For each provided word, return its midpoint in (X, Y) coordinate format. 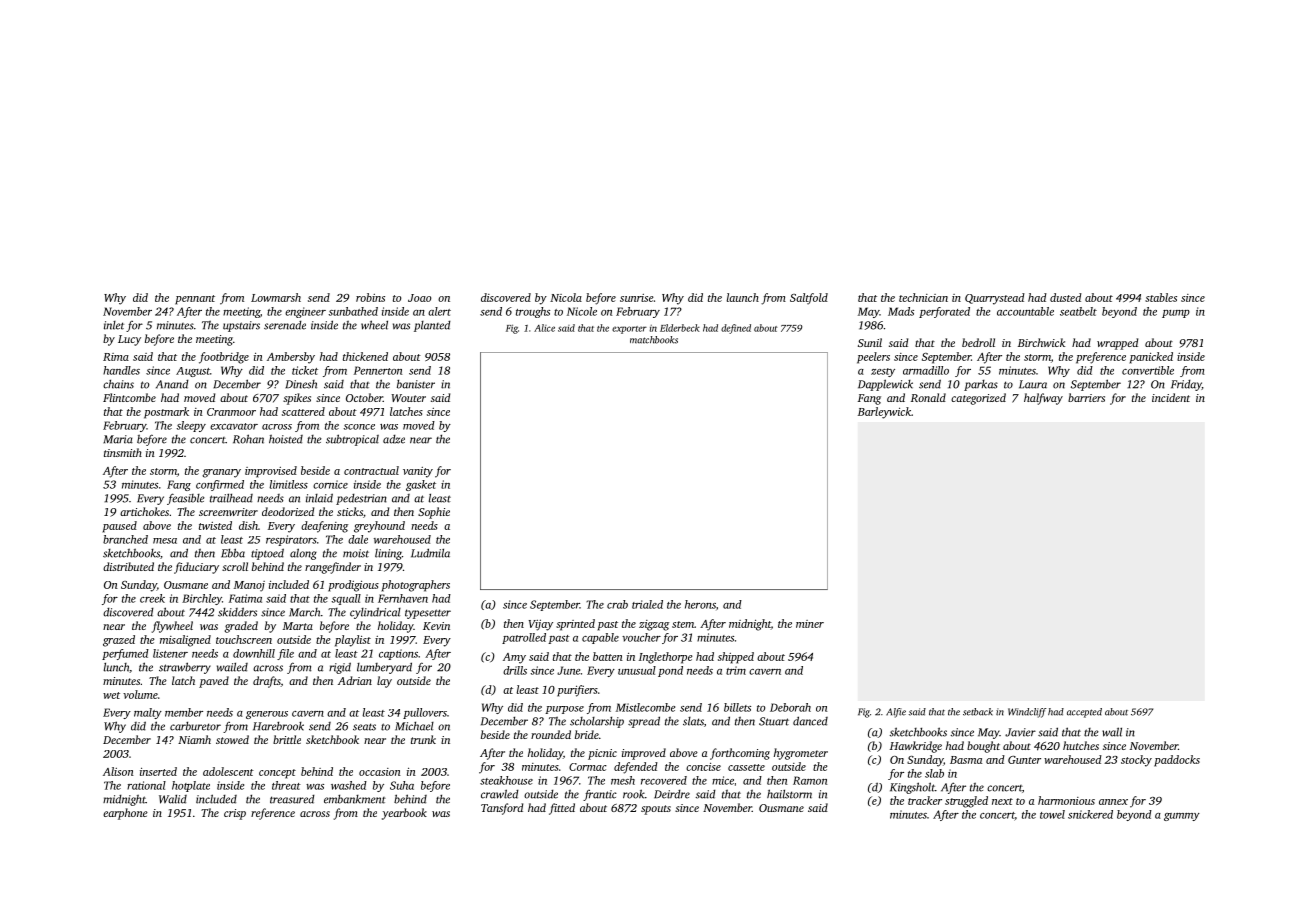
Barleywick (884, 413)
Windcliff (1027, 713)
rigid (340, 668)
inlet (114, 325)
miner (810, 624)
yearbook (404, 814)
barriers (1086, 397)
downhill (254, 653)
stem (683, 624)
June (568, 670)
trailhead (231, 498)
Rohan (248, 439)
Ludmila (430, 553)
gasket (421, 485)
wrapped (1117, 344)
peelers (873, 358)
